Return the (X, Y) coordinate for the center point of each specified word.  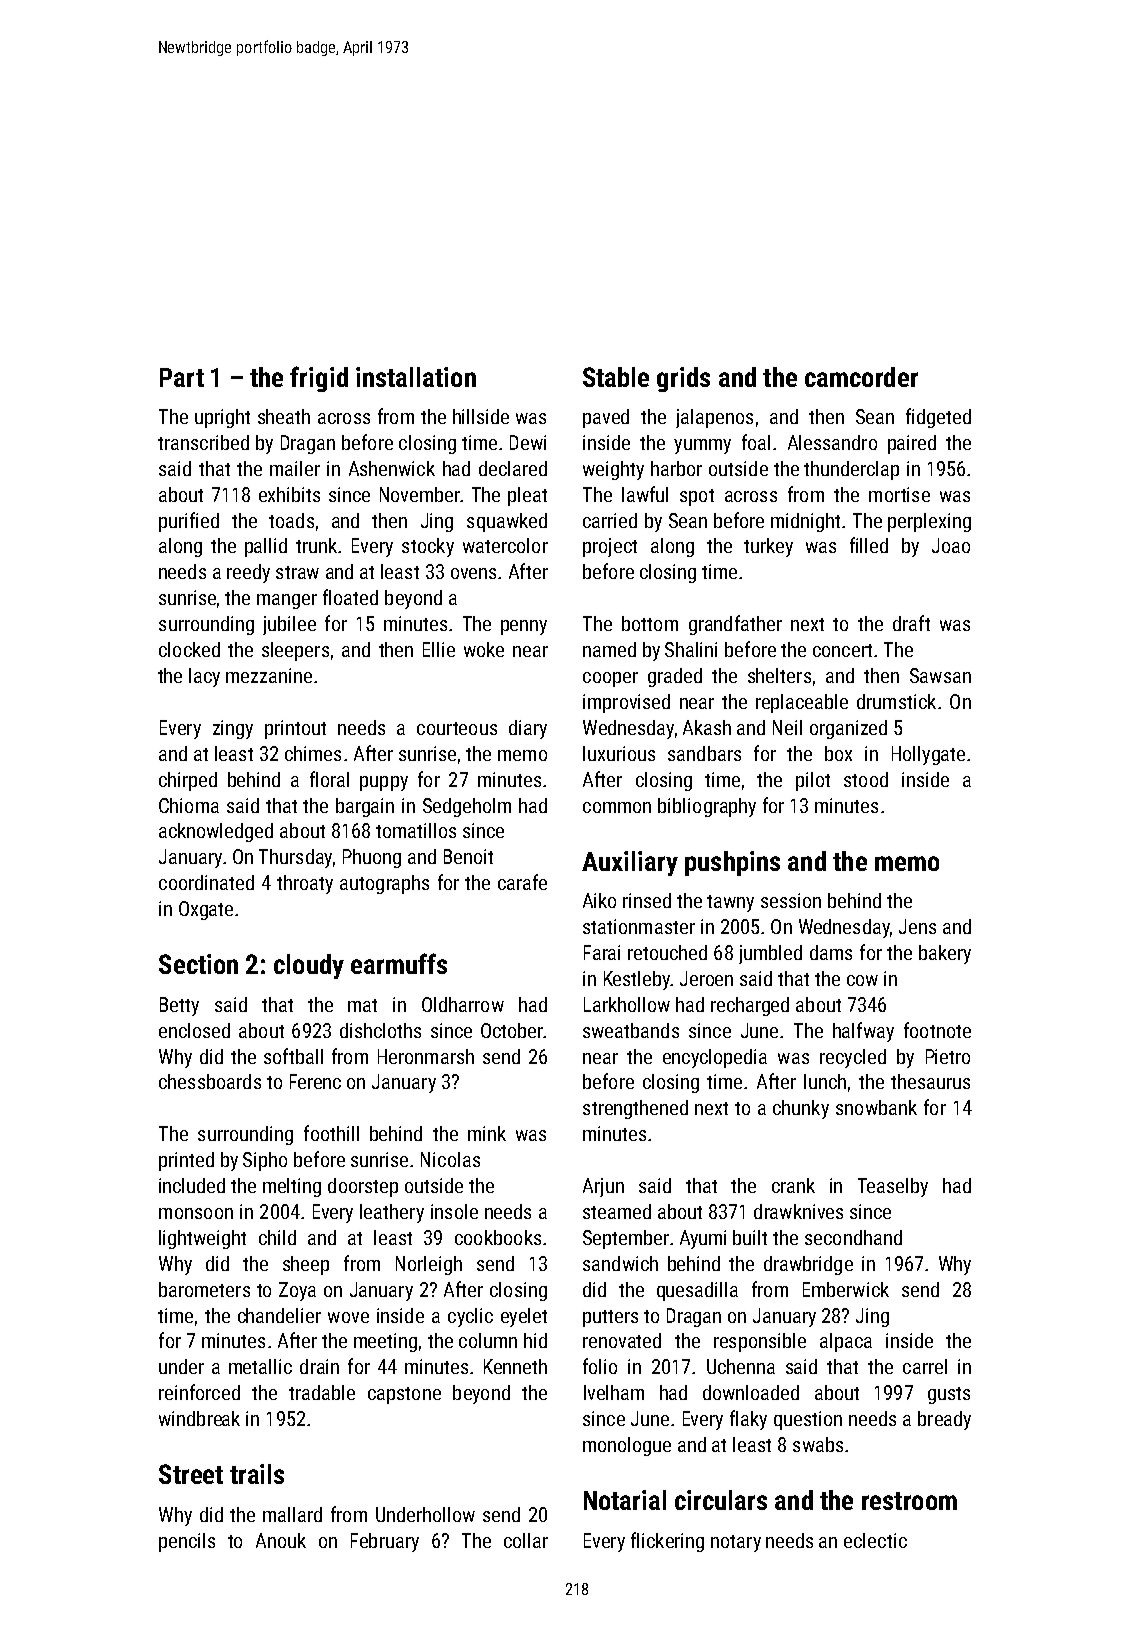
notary (736, 1543)
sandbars (704, 753)
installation (416, 377)
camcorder (861, 377)
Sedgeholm (467, 807)
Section (198, 964)
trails (257, 1474)
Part (182, 377)
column (488, 1340)
